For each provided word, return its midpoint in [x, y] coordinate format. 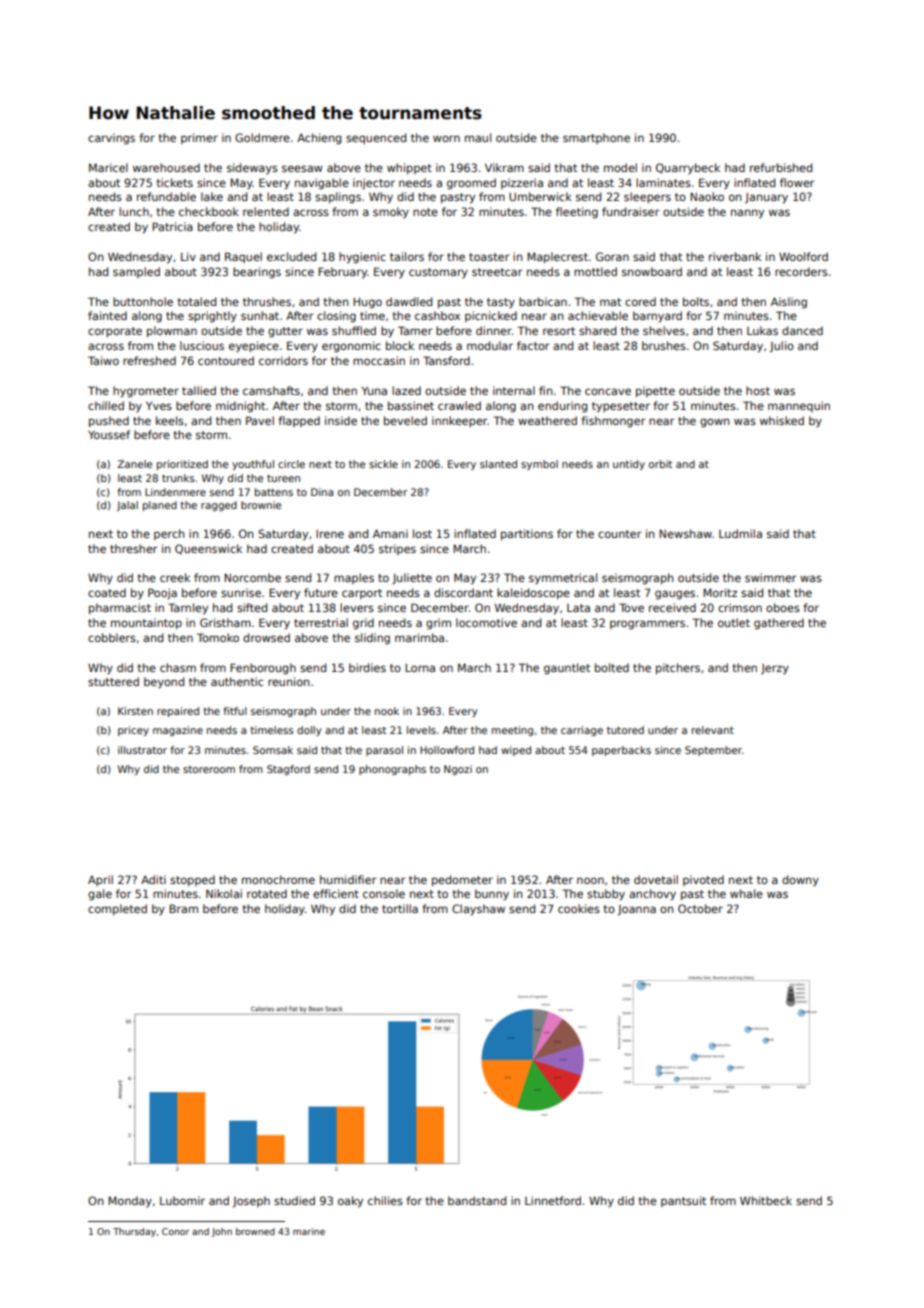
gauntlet [567, 669]
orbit [660, 464]
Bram [183, 908]
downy [800, 880]
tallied [199, 390]
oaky [350, 1202]
